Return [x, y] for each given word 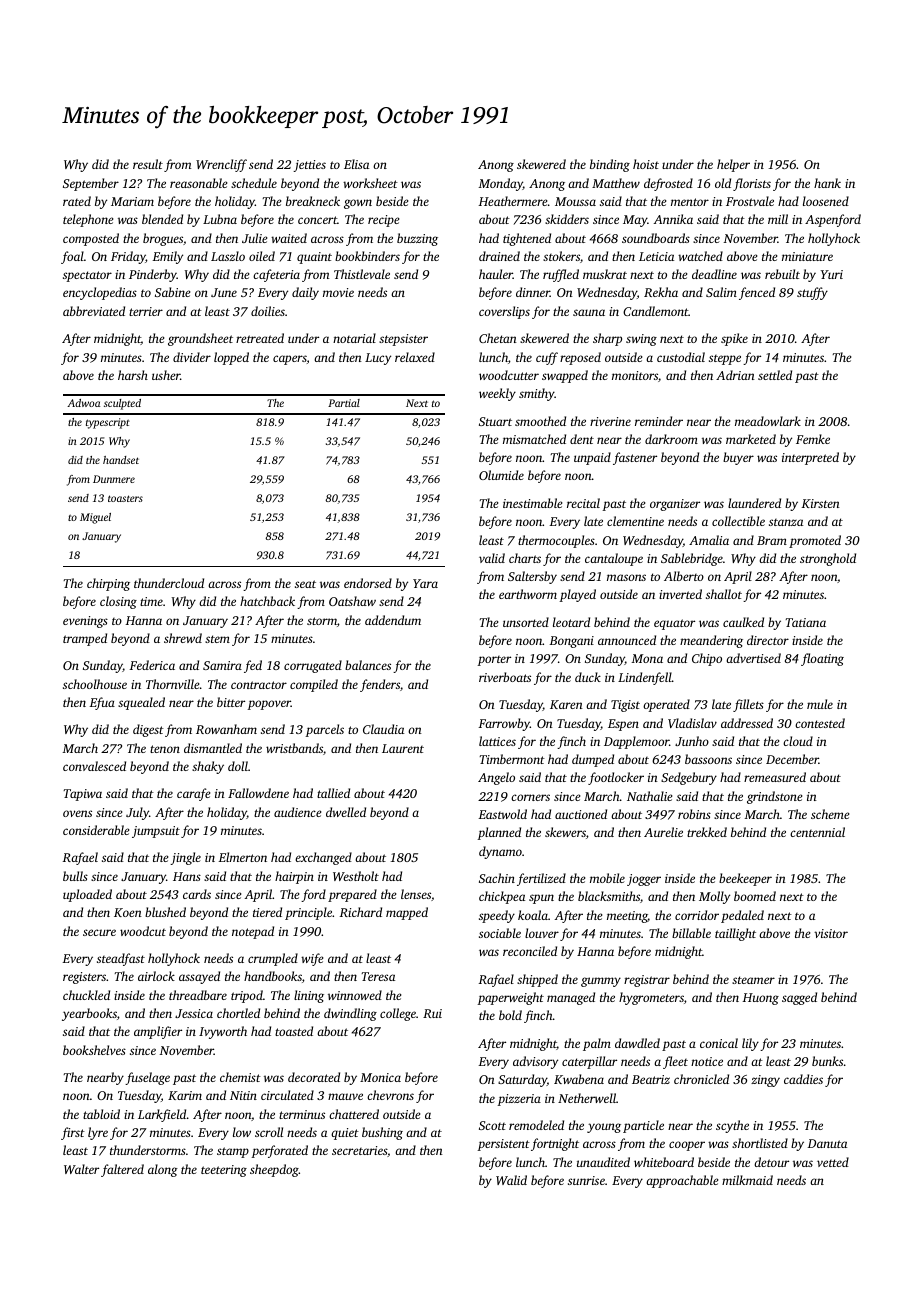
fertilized [541, 879]
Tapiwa [83, 795]
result [148, 164]
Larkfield [162, 1115]
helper [733, 165]
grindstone [774, 797]
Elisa [356, 164]
